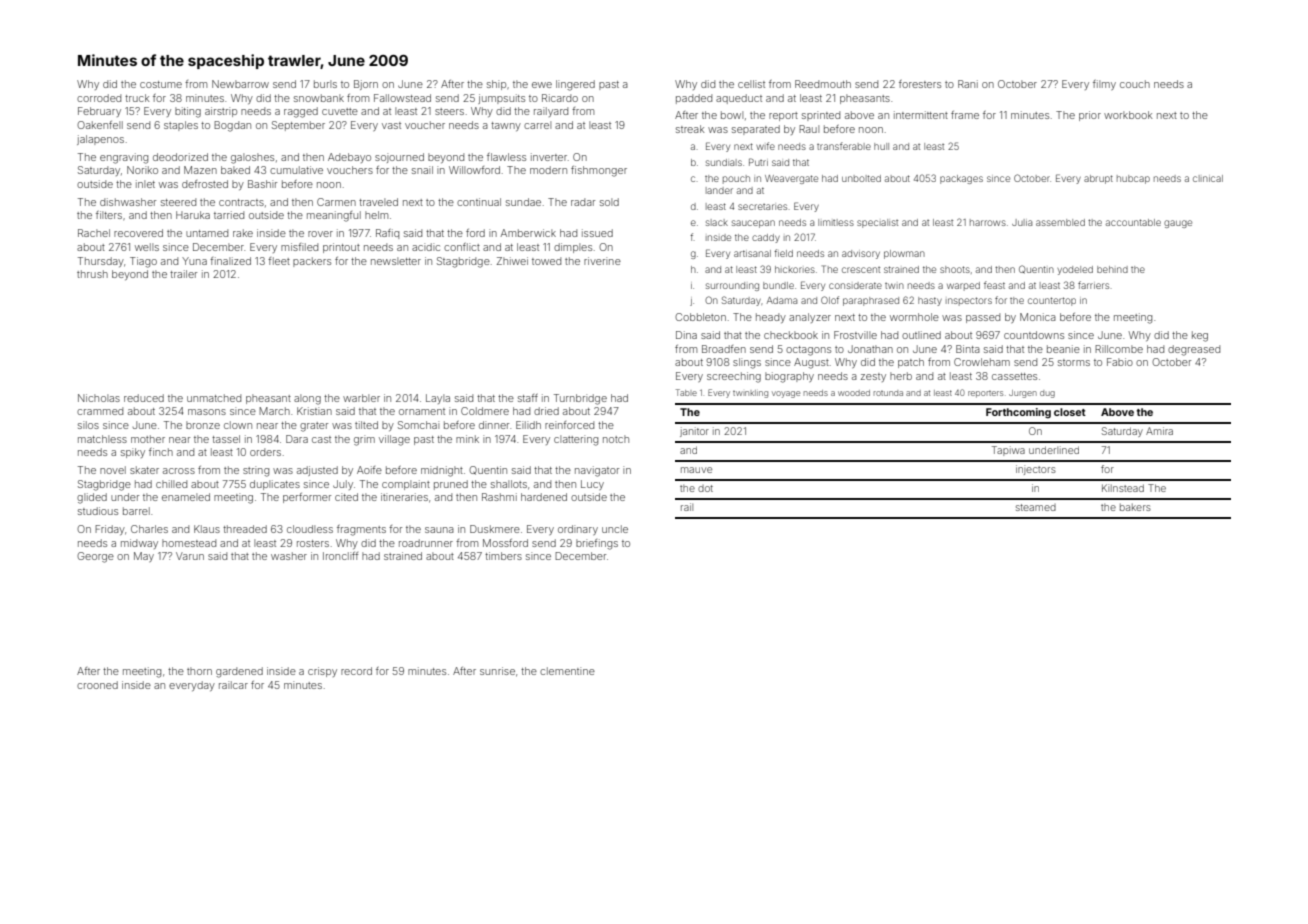 This screenshot has width=1308, height=924. What do you see at coordinates (1112, 269) in the screenshot?
I see `behind` at bounding box center [1112, 269].
